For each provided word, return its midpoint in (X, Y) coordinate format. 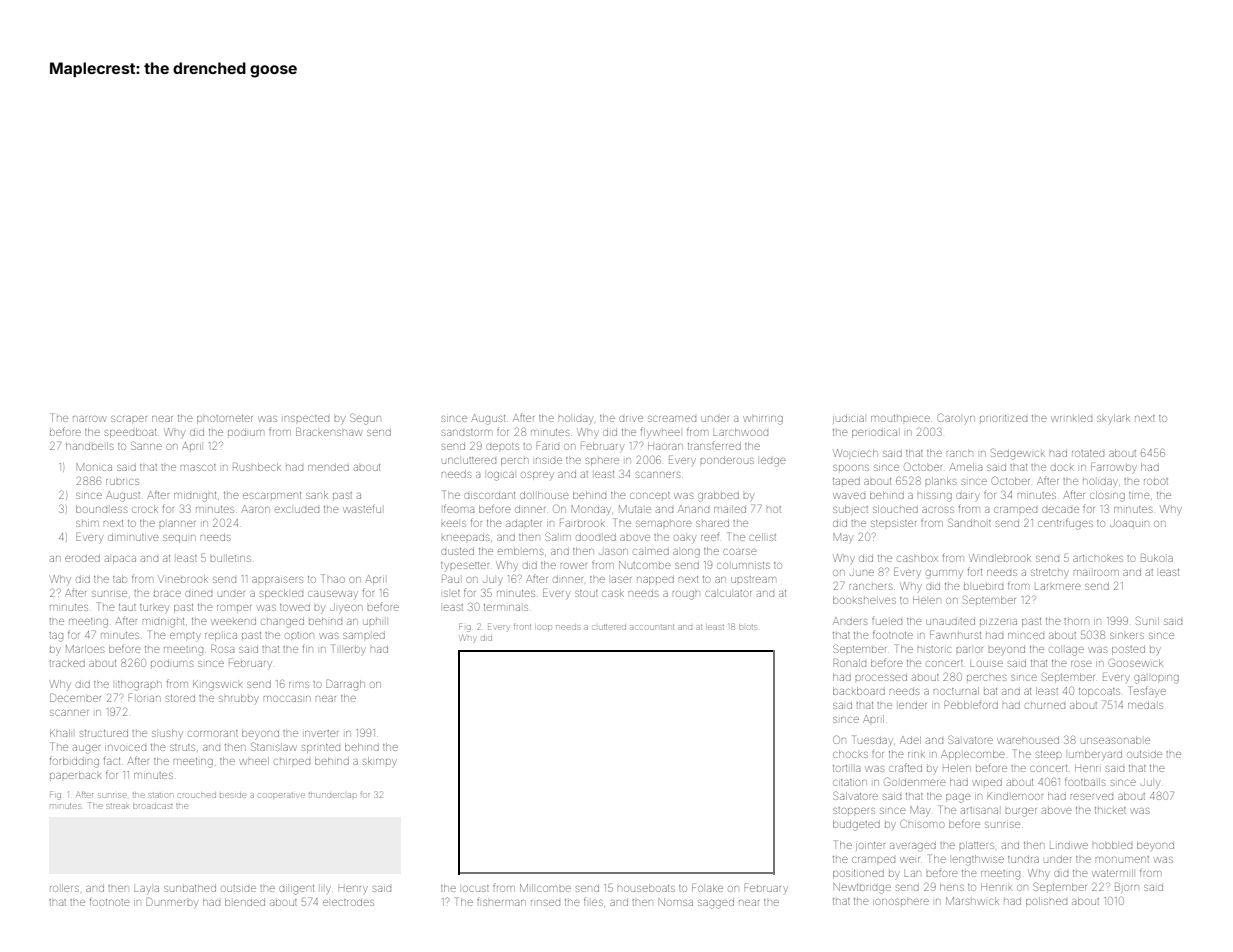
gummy (944, 574)
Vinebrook (183, 579)
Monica (94, 467)
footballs (1085, 781)
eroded (82, 559)
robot (1156, 481)
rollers (64, 888)
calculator (728, 593)
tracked (67, 663)
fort (975, 571)
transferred (714, 446)
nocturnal (956, 691)
